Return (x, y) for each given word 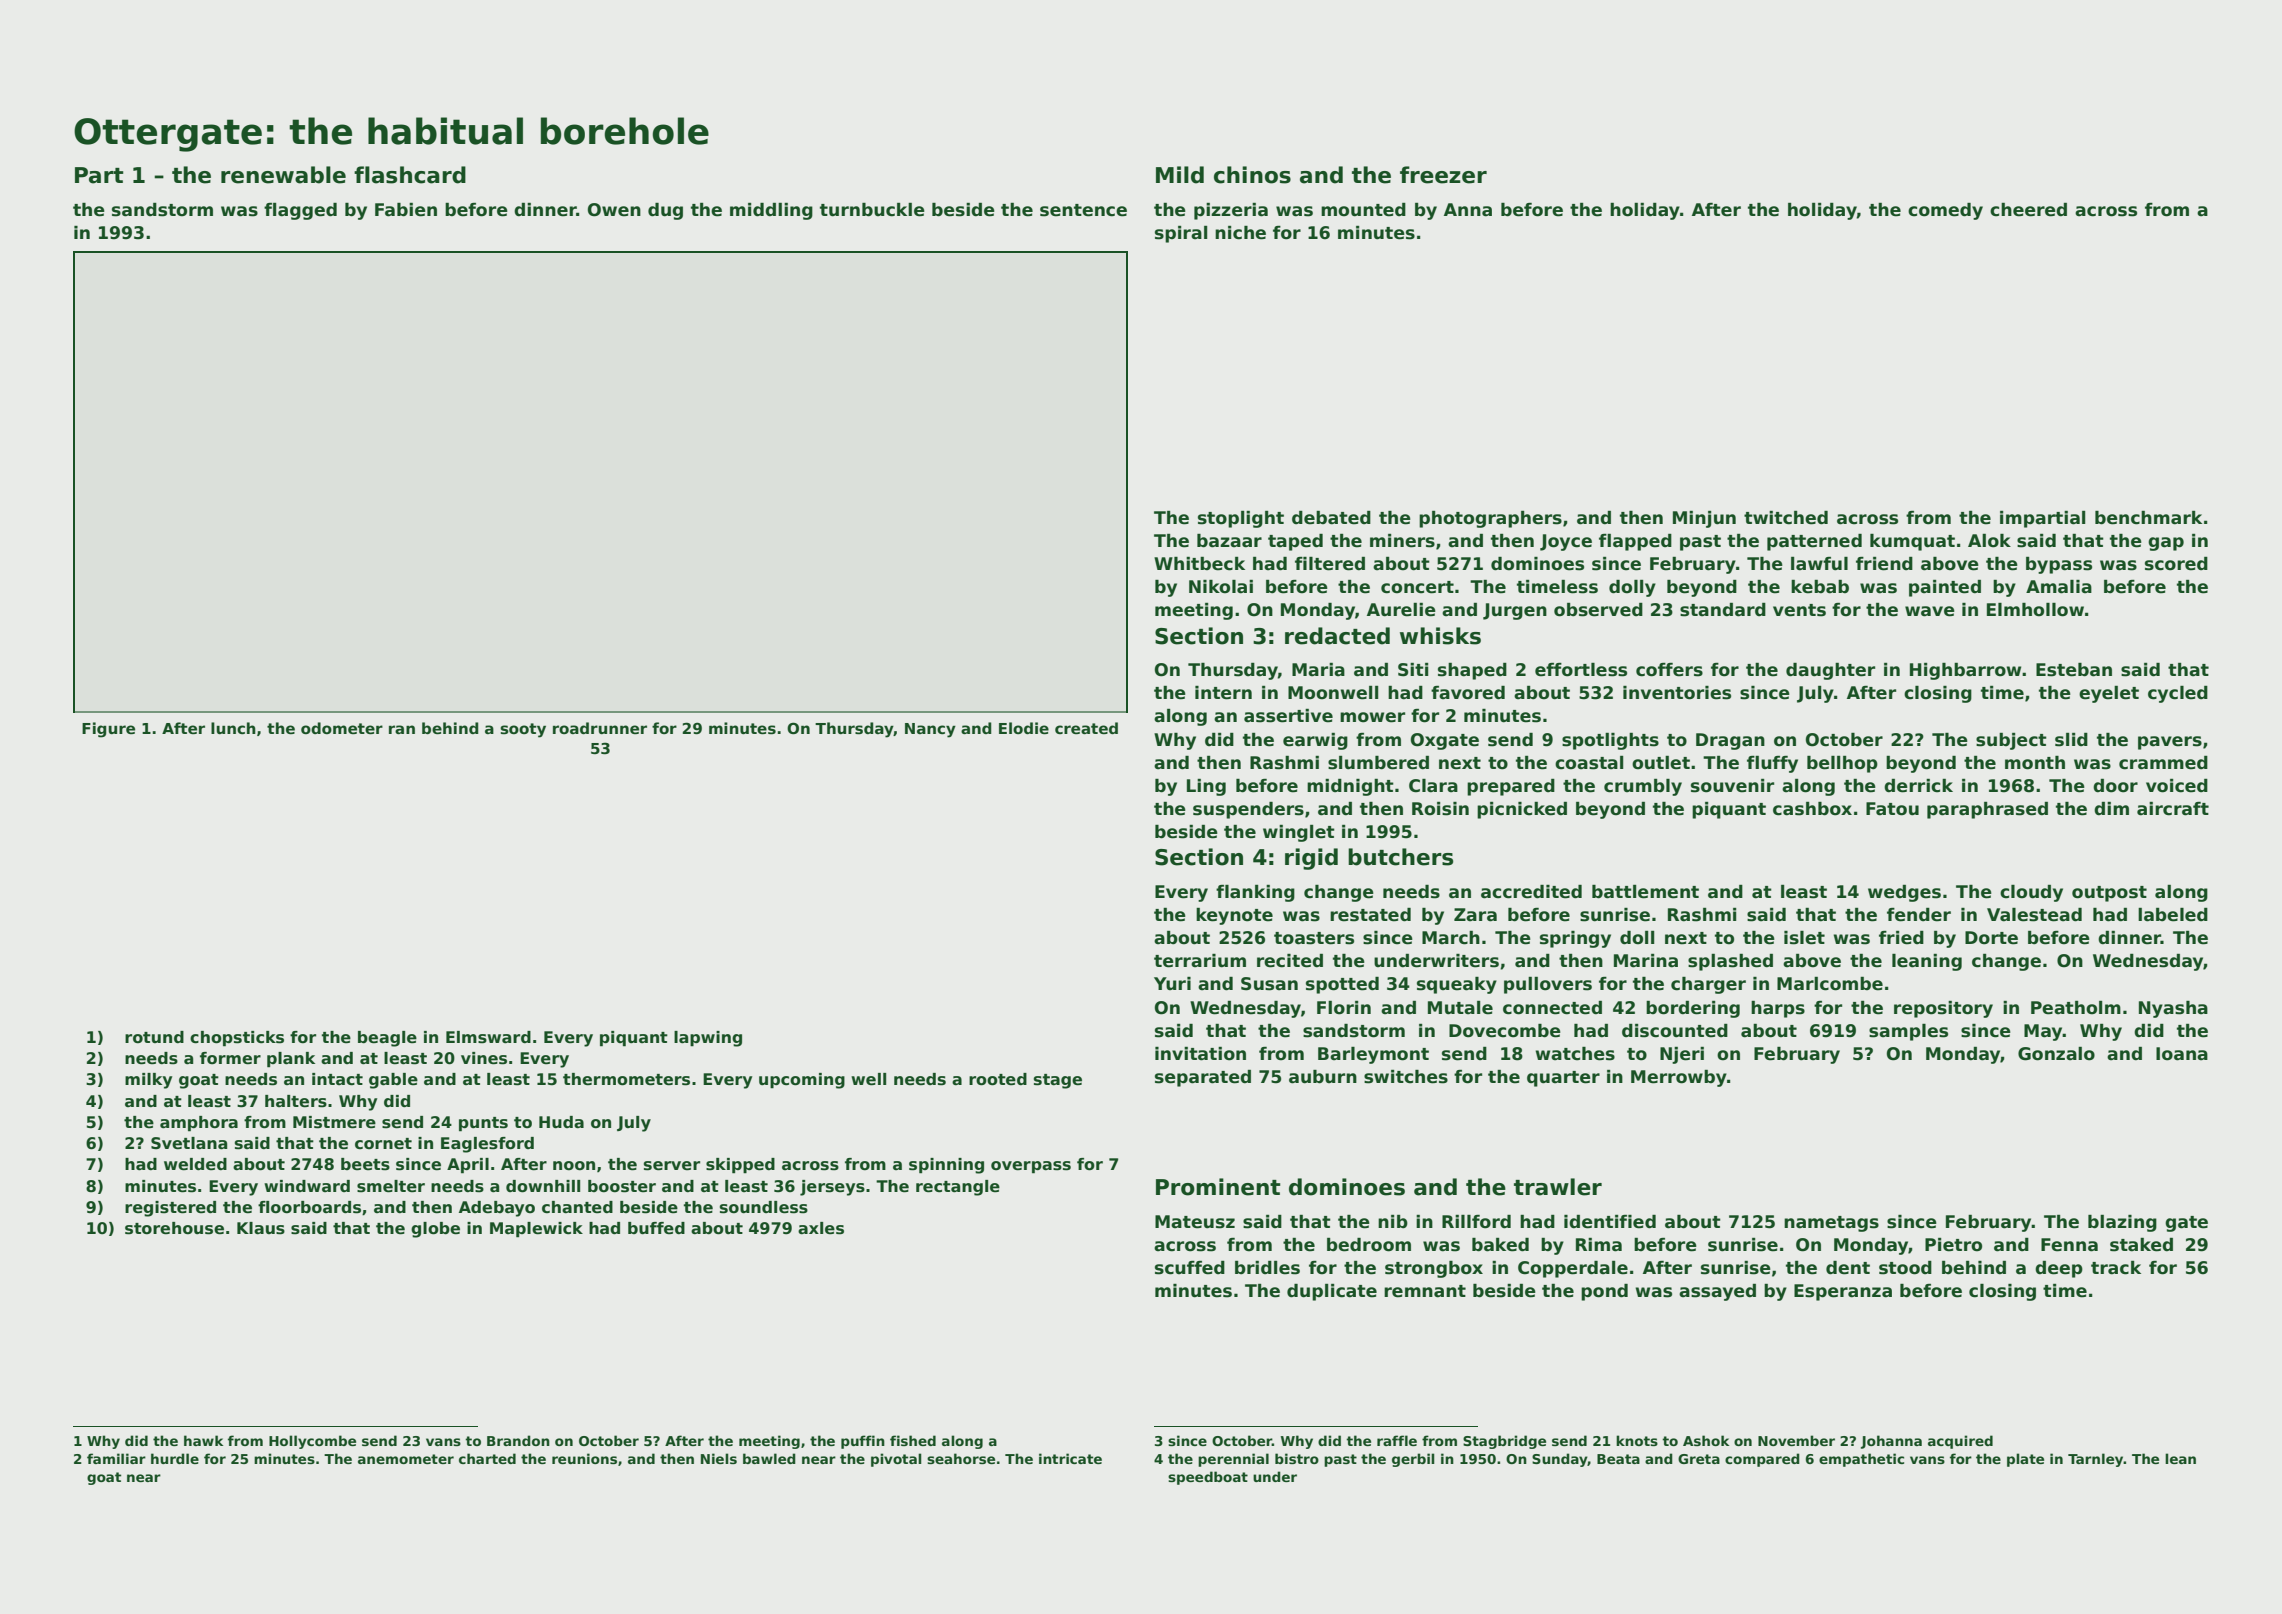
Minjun (1704, 519)
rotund (154, 1037)
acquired (1960, 1442)
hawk (203, 1440)
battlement (1645, 892)
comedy (1945, 211)
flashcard (410, 175)
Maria (1318, 670)
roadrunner (600, 728)
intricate (1070, 1458)
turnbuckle (872, 210)
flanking (1255, 893)
